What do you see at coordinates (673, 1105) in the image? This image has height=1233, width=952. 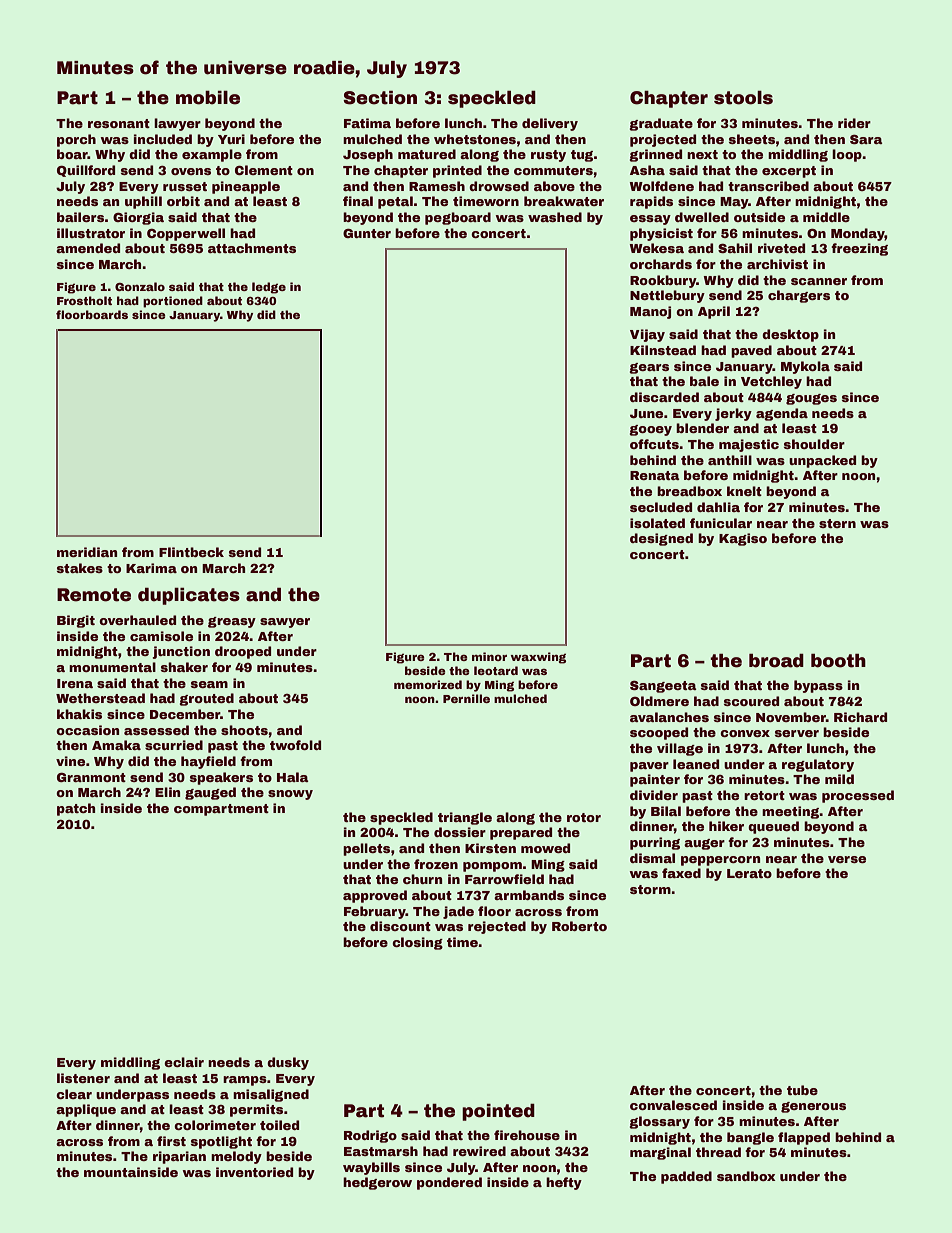 I see `convalesced` at bounding box center [673, 1105].
